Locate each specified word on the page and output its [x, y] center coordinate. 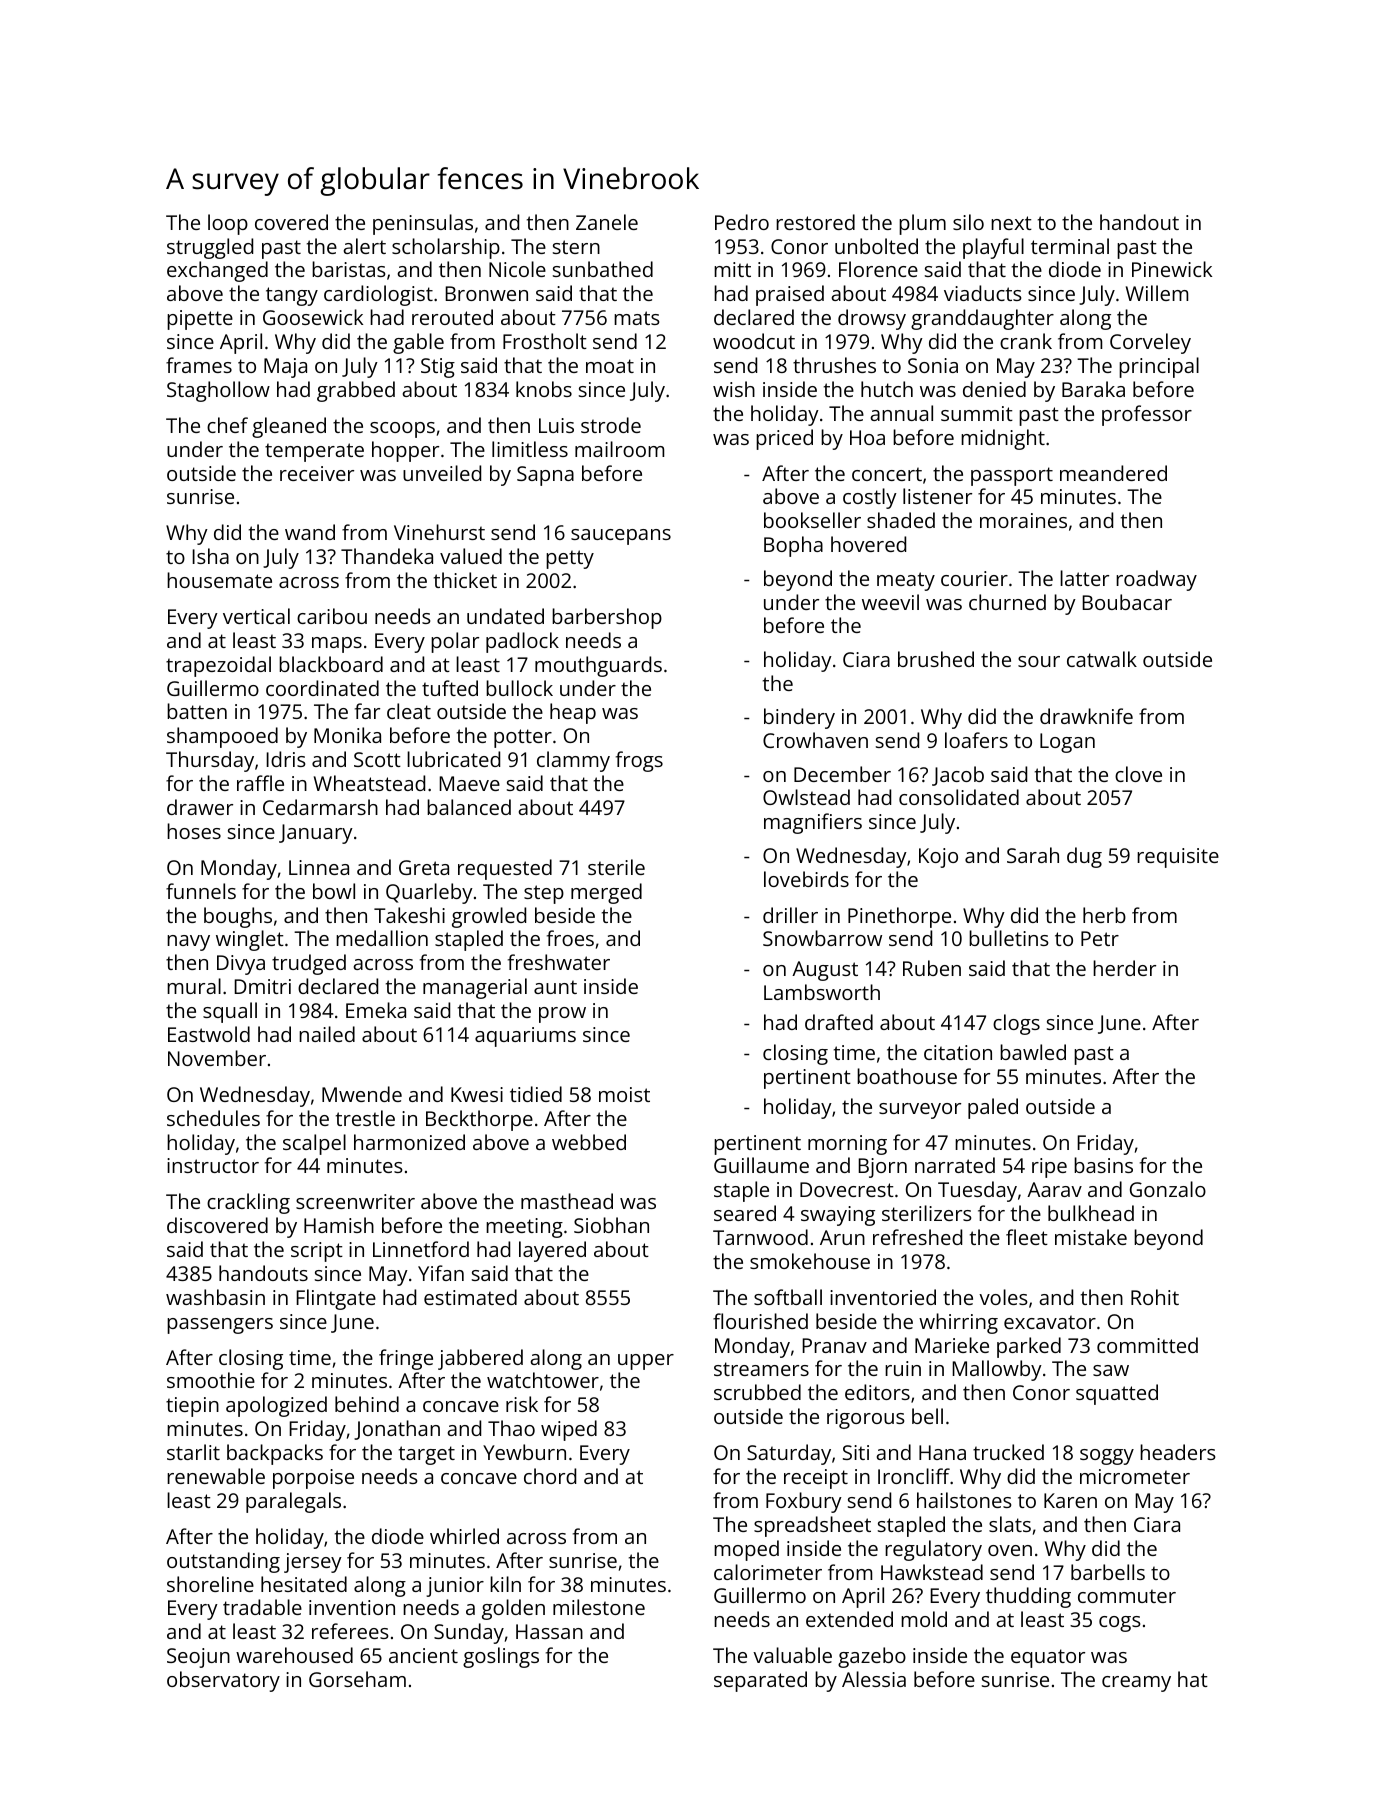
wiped [569, 1430]
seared [745, 1213]
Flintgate [336, 1299]
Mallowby [997, 1370]
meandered [1113, 473]
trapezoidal [218, 666]
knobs [544, 389]
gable [418, 343]
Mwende [362, 1094]
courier [974, 578]
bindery [799, 718]
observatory [223, 1681]
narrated [955, 1165]
